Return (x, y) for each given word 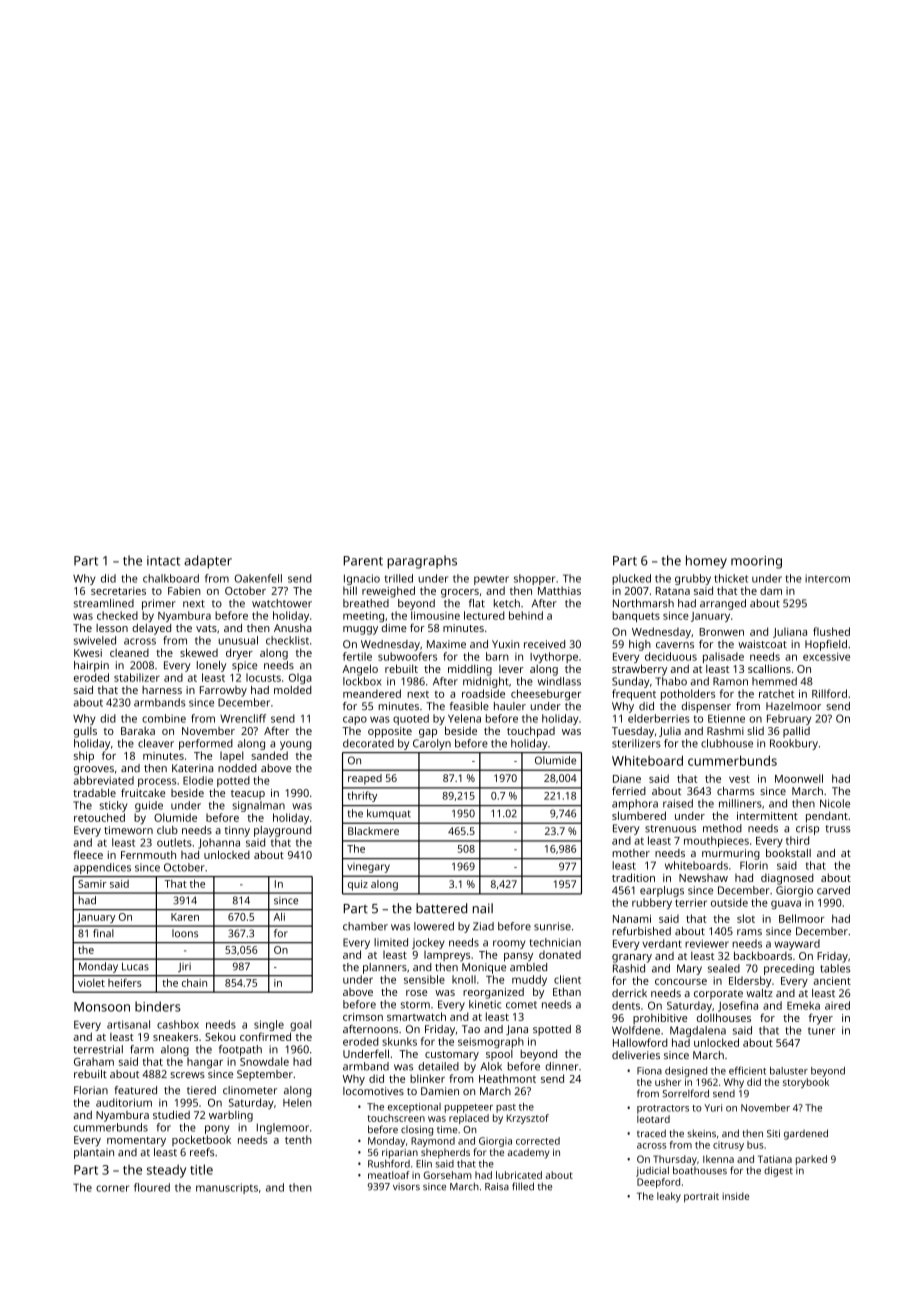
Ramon (730, 681)
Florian (91, 1090)
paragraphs (422, 562)
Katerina (192, 768)
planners (385, 968)
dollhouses (724, 1017)
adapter (208, 562)
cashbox (178, 1024)
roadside (483, 693)
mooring (756, 562)
